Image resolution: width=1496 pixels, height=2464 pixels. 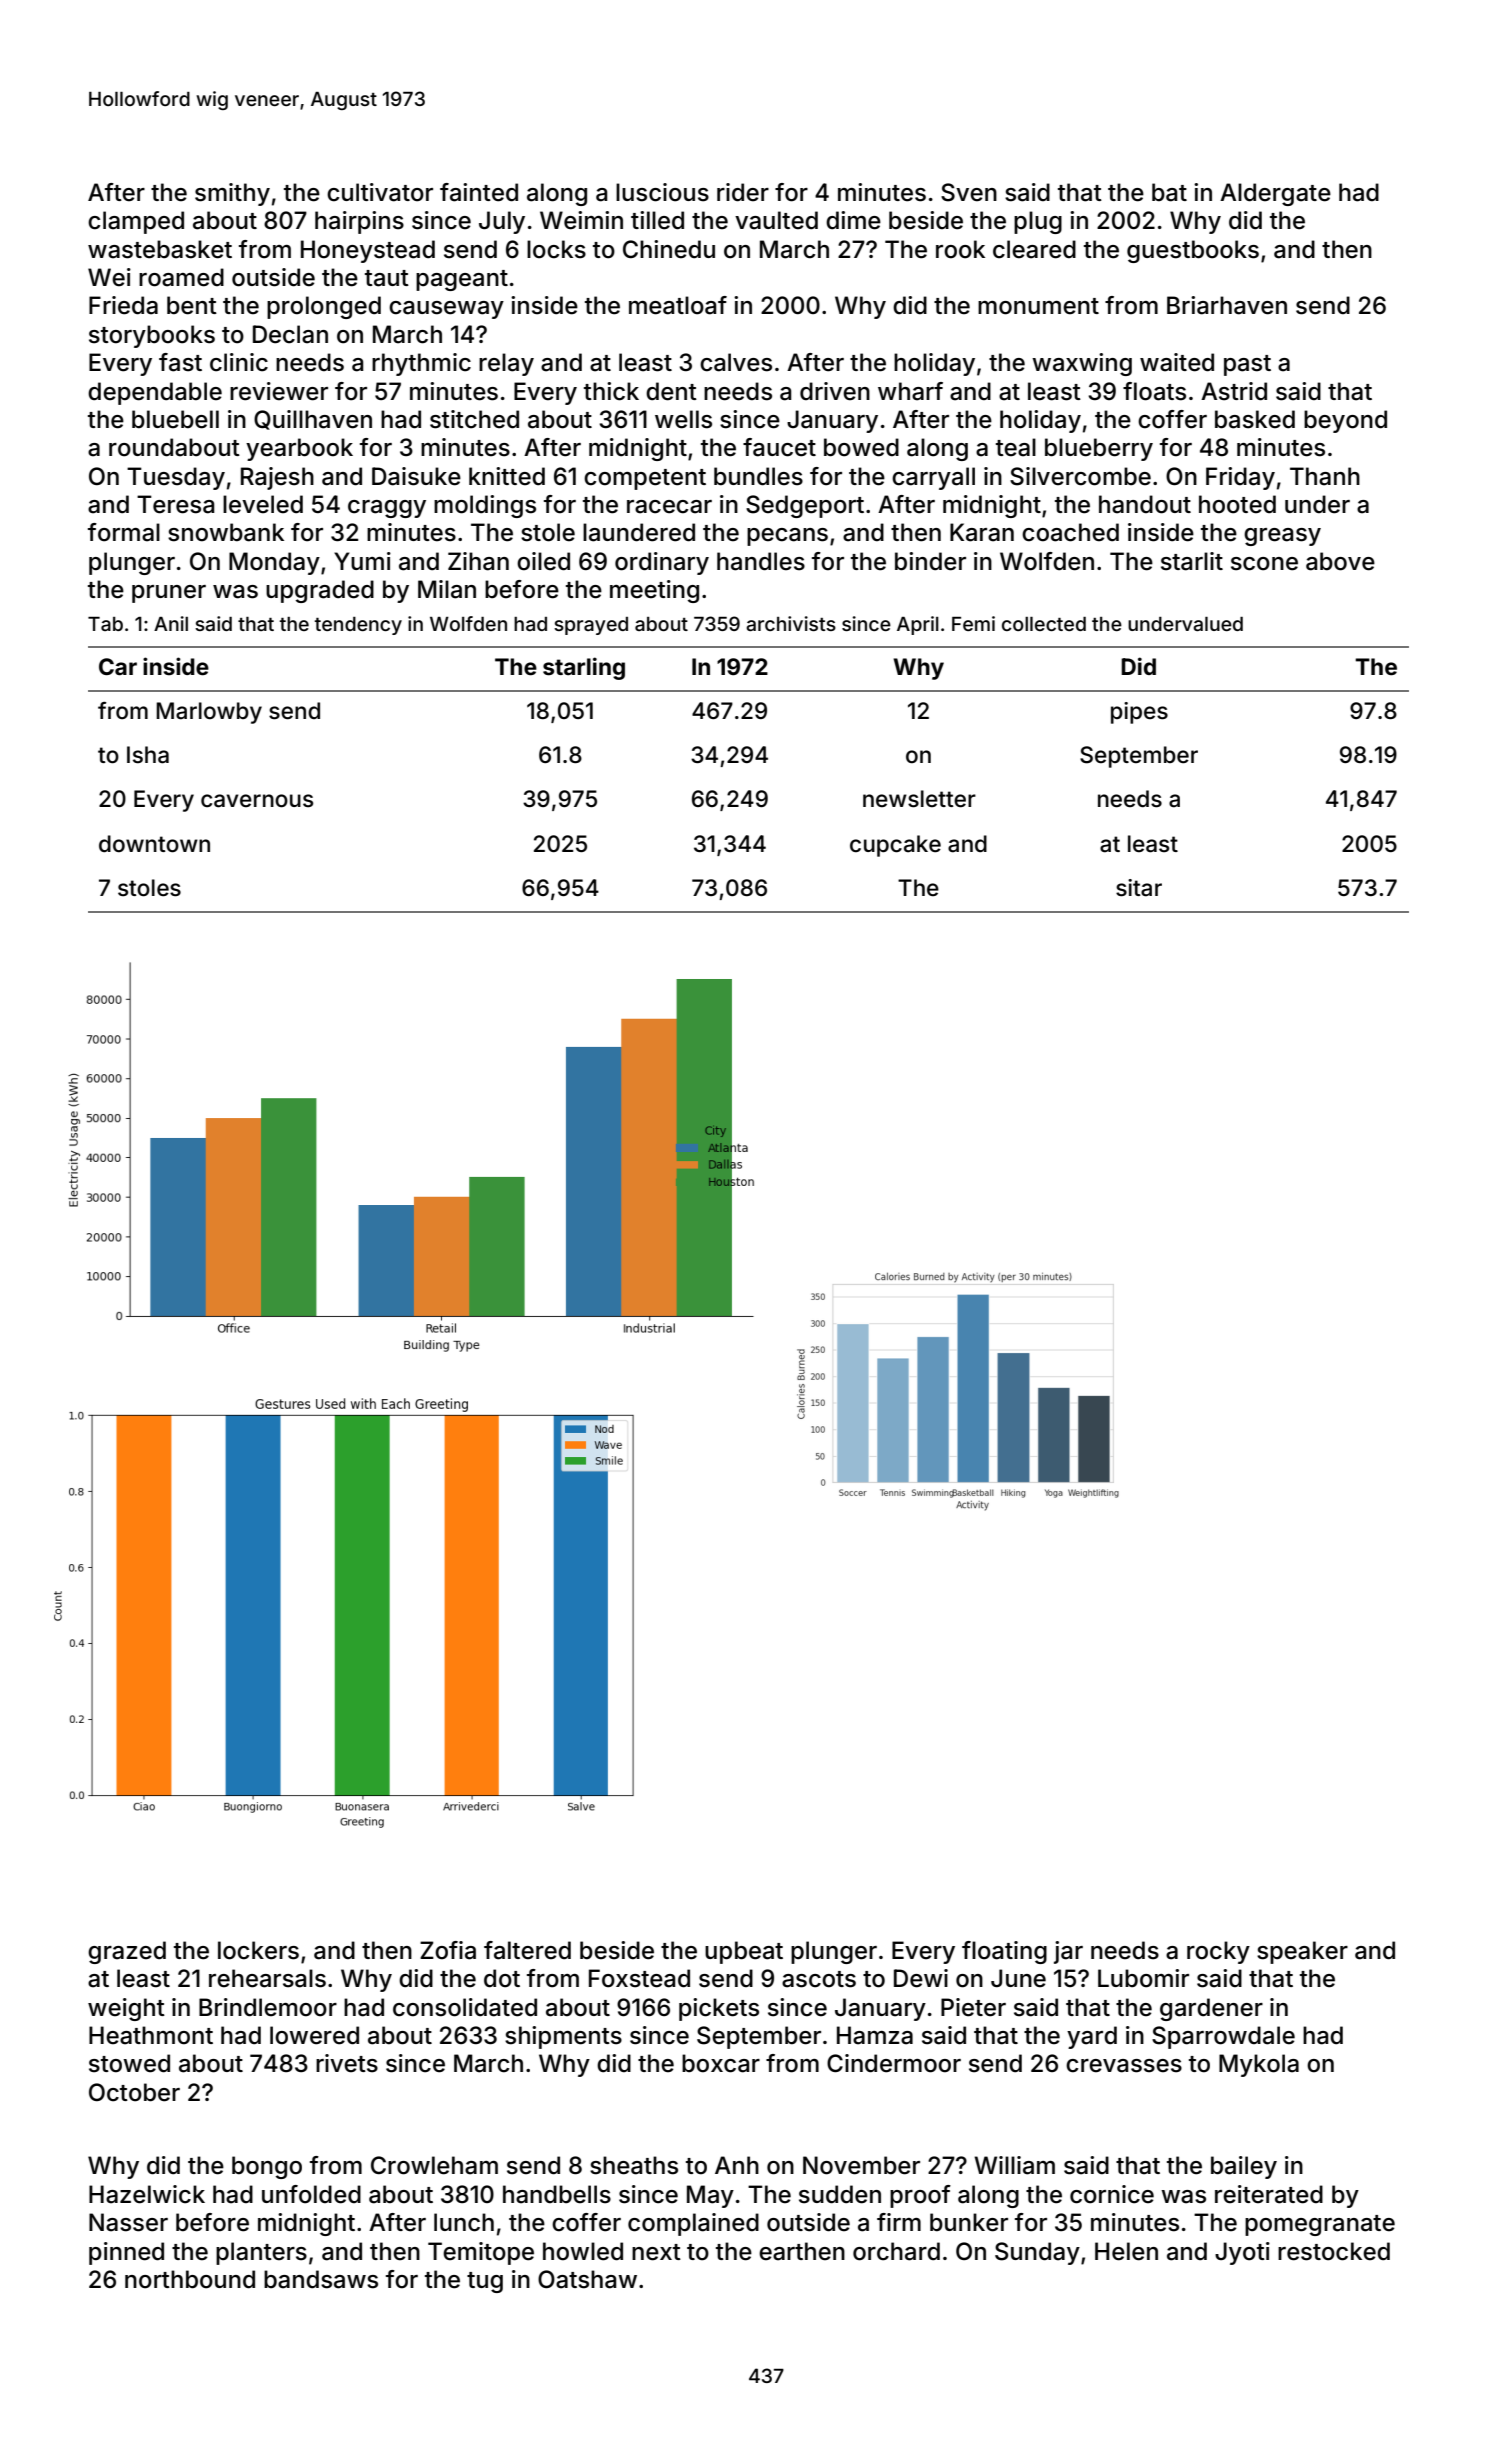 I want to click on speaker, so click(x=1302, y=1952).
